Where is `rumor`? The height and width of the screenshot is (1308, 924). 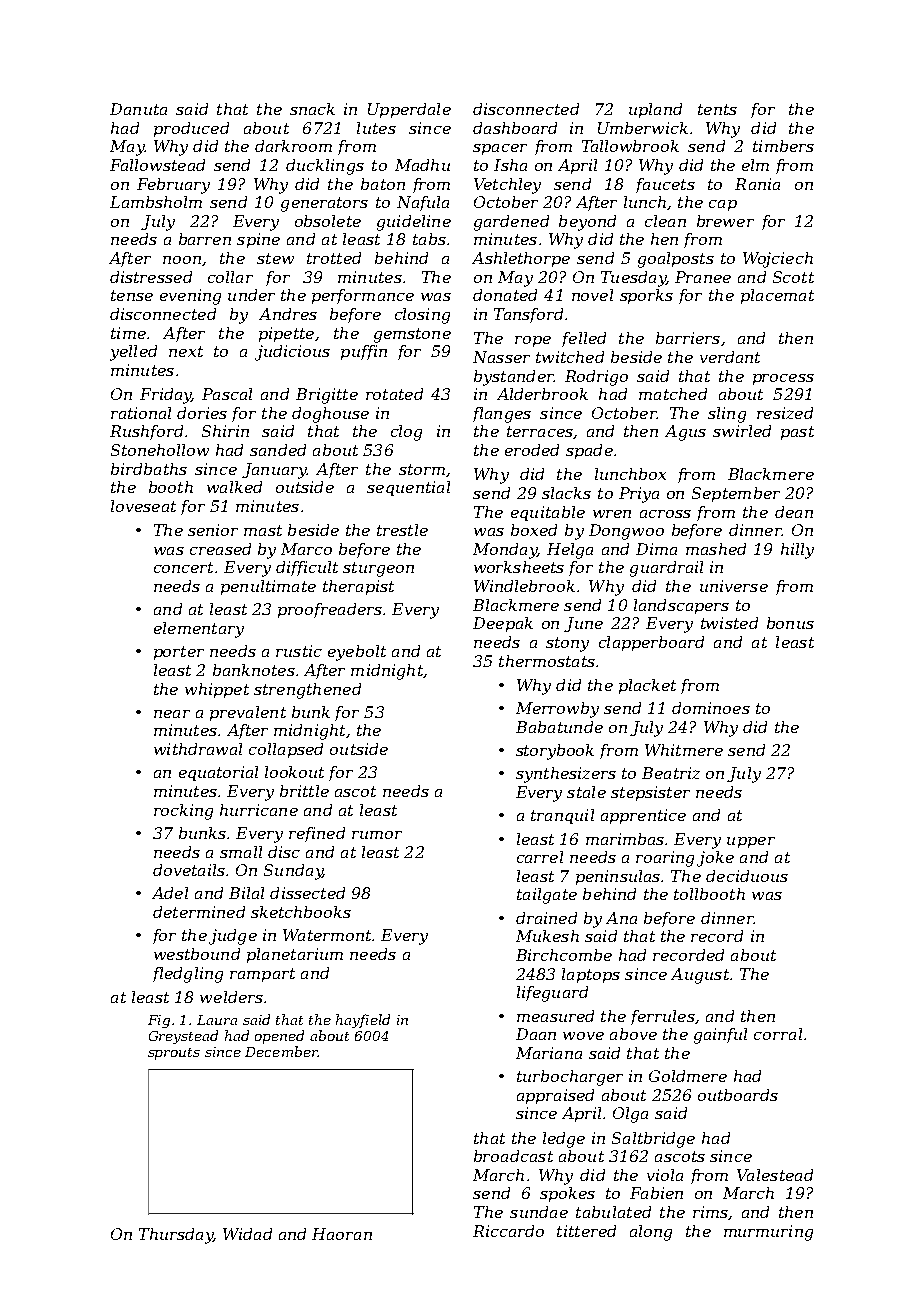
rumor is located at coordinates (377, 835).
